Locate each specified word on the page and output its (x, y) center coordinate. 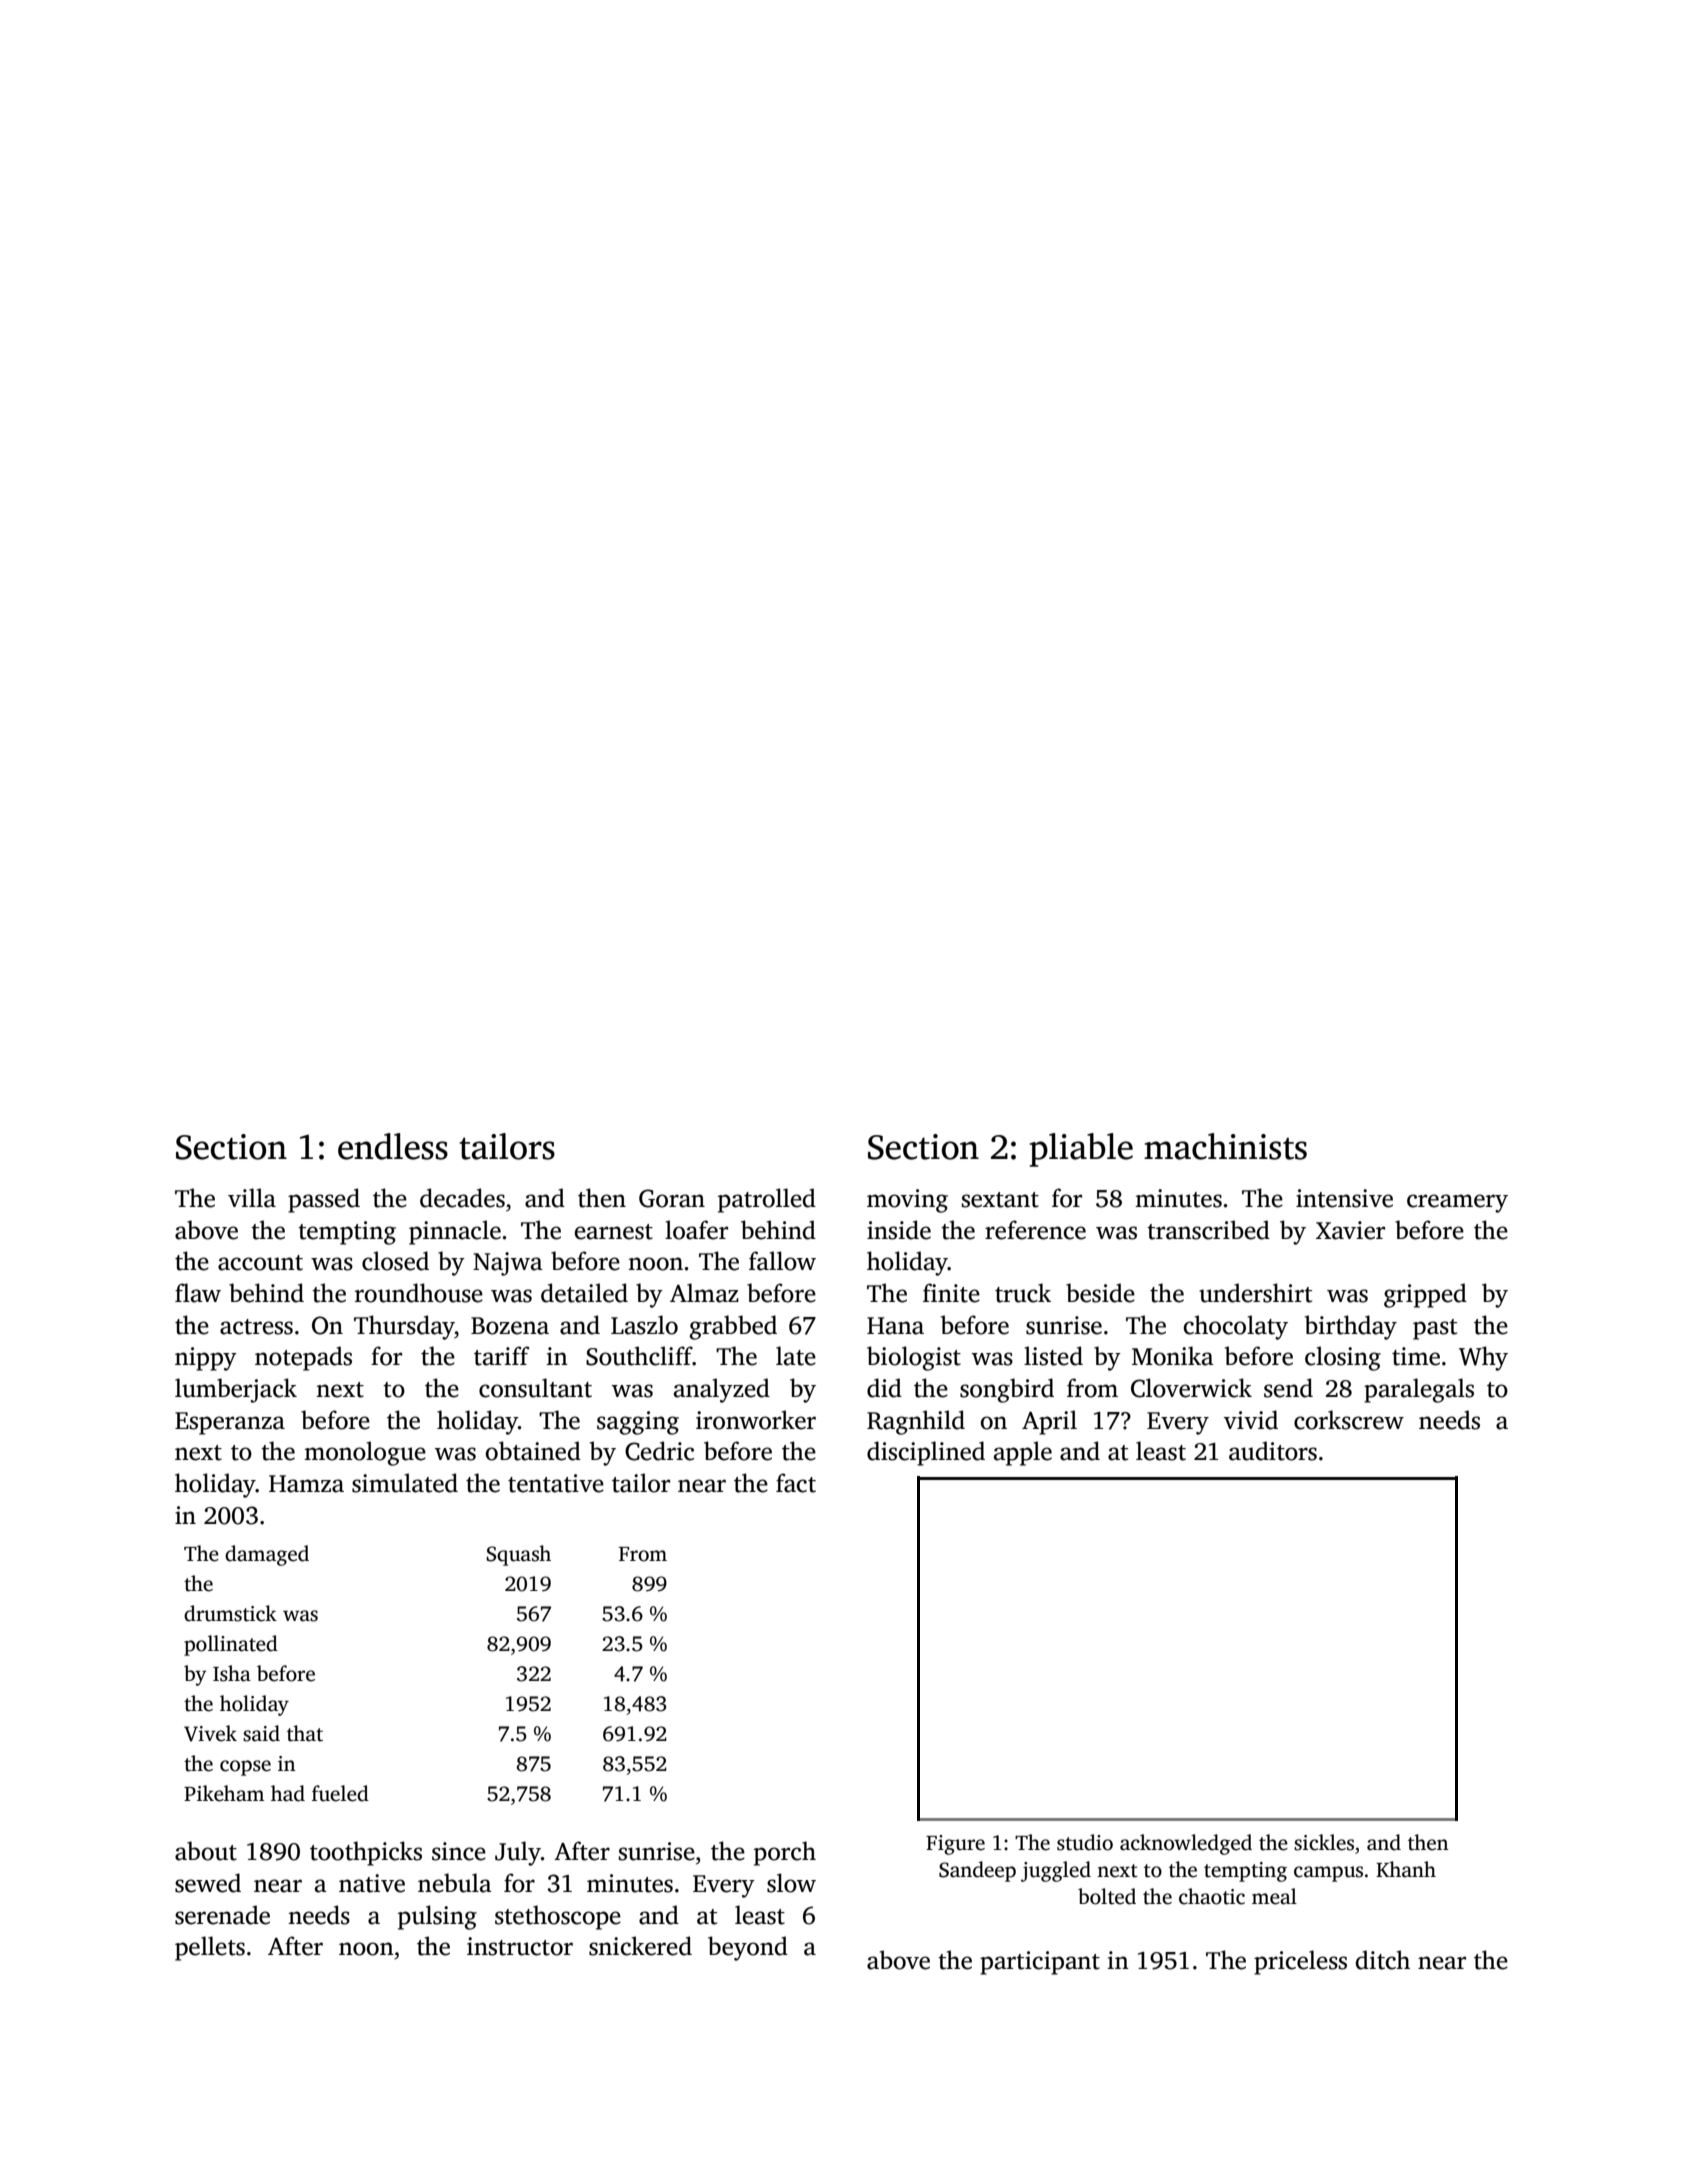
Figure (955, 1845)
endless (393, 1146)
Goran (672, 1198)
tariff (502, 1356)
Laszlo (644, 1325)
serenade (222, 1915)
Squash (518, 1555)
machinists (1225, 1146)
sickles (1324, 1842)
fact (796, 1483)
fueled (340, 1793)
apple (1023, 1453)
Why (1483, 1358)
